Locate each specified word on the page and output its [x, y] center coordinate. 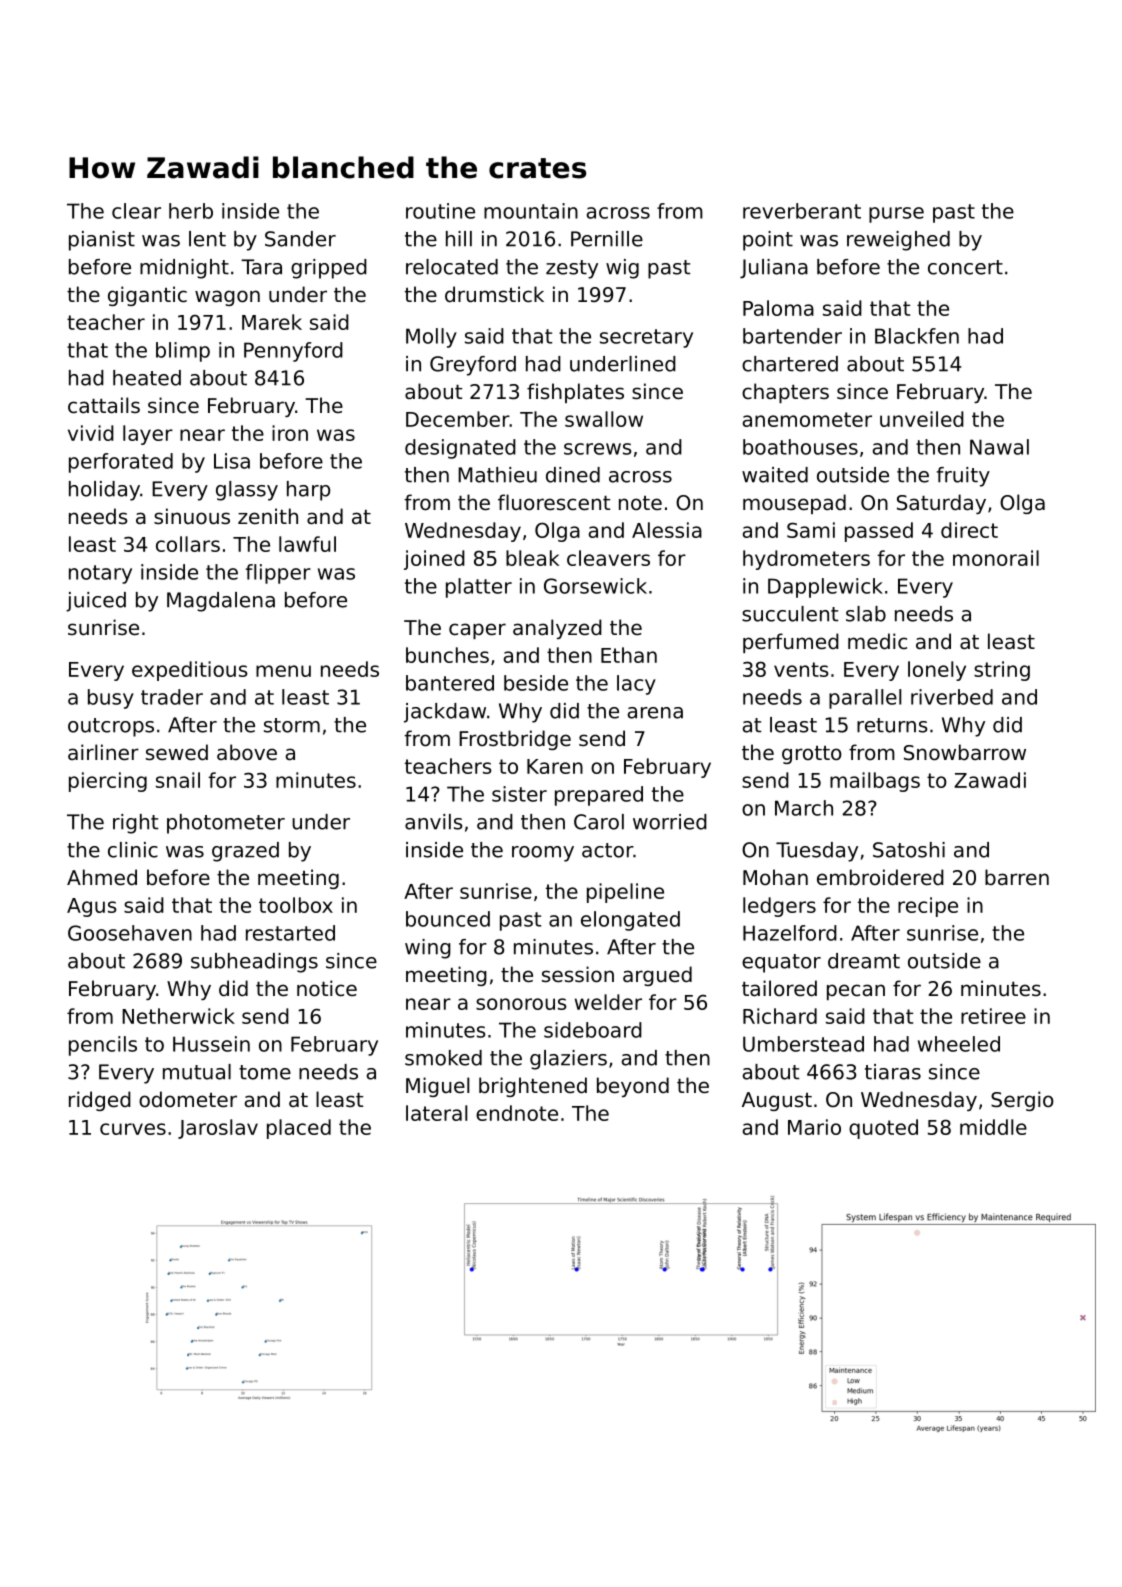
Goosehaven [130, 933]
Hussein [211, 1044]
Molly [431, 338]
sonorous [521, 1004]
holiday [104, 491]
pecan [856, 992]
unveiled [922, 419]
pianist [102, 241]
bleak [532, 558]
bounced [448, 919]
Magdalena [221, 602]
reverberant [802, 211]
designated [460, 449]
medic [877, 641]
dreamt [864, 961]
